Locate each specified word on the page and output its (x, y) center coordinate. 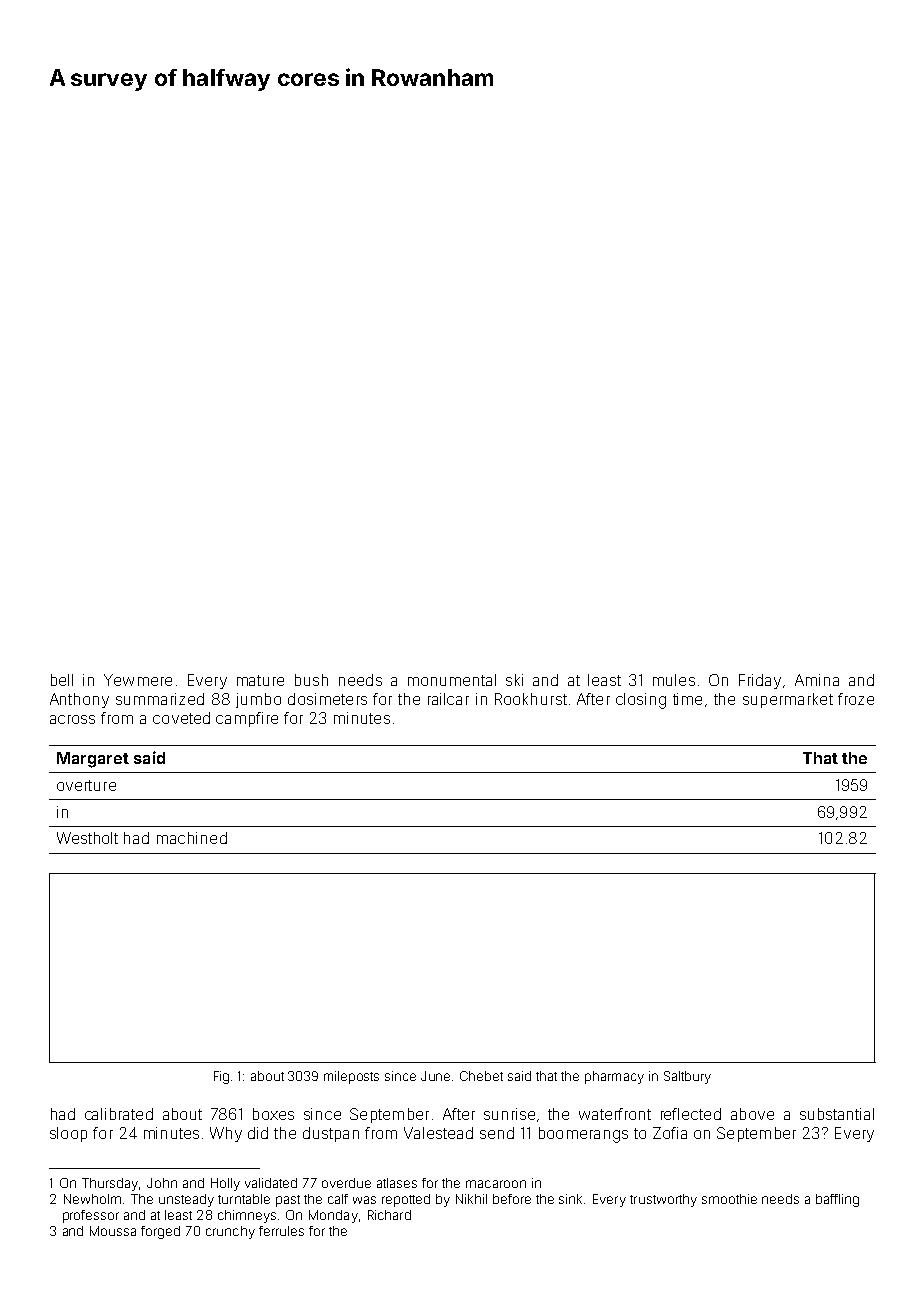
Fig (221, 1077)
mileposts (351, 1077)
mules (674, 680)
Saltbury (687, 1077)
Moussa (113, 1231)
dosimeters (327, 699)
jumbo (258, 700)
